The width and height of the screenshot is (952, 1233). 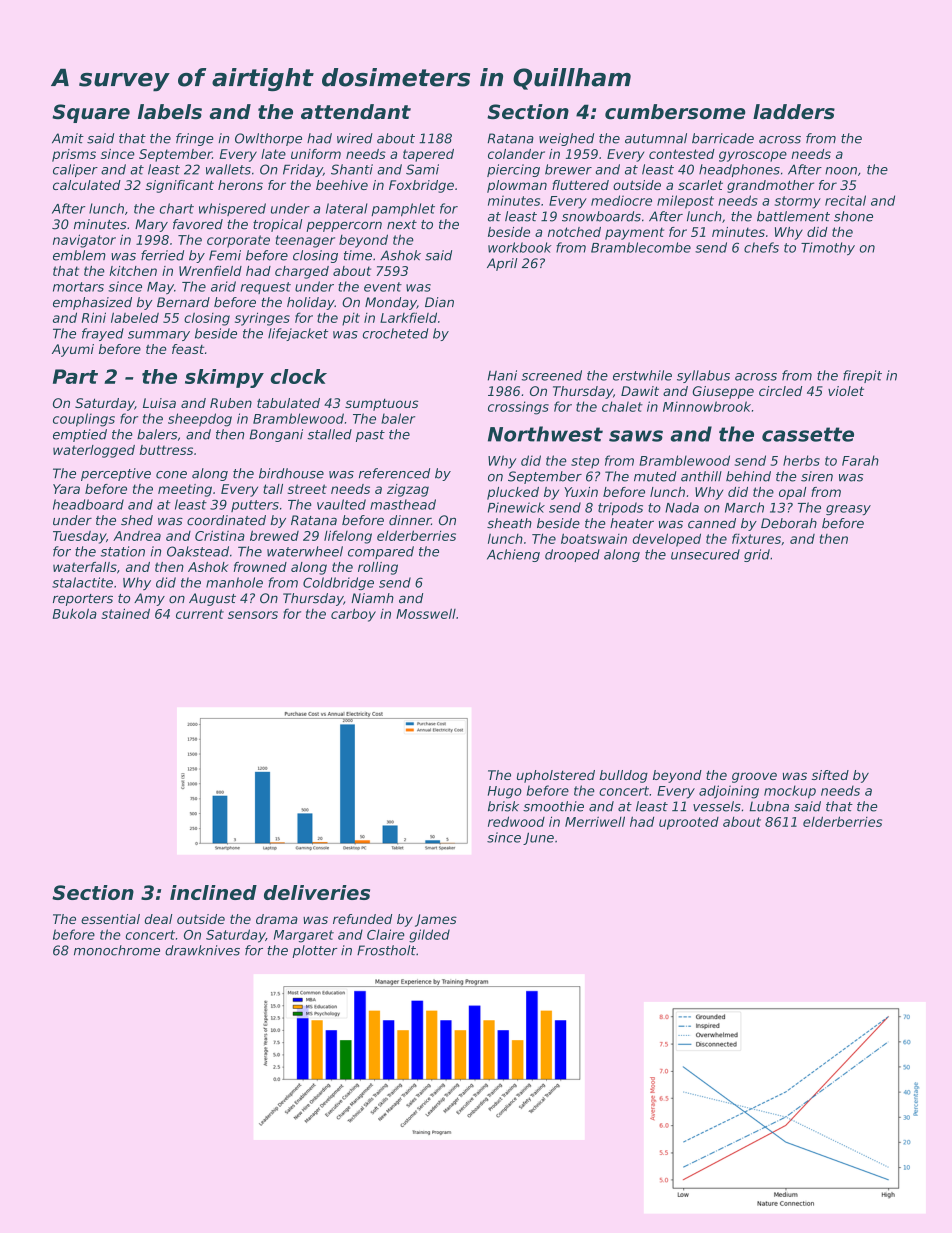 What do you see at coordinates (426, 613) in the screenshot?
I see `Mosswell` at bounding box center [426, 613].
